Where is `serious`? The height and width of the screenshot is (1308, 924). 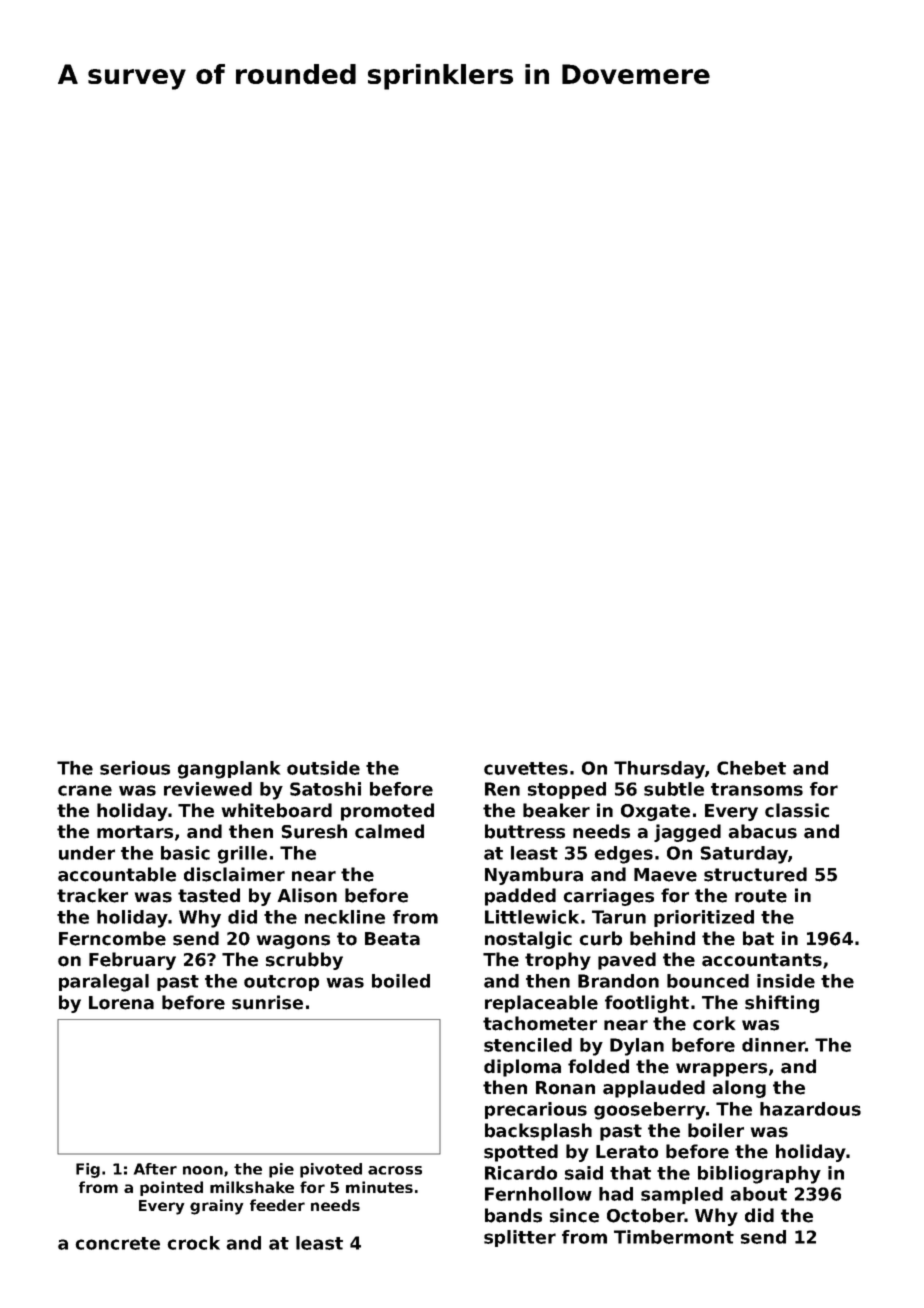 serious is located at coordinates (135, 768).
